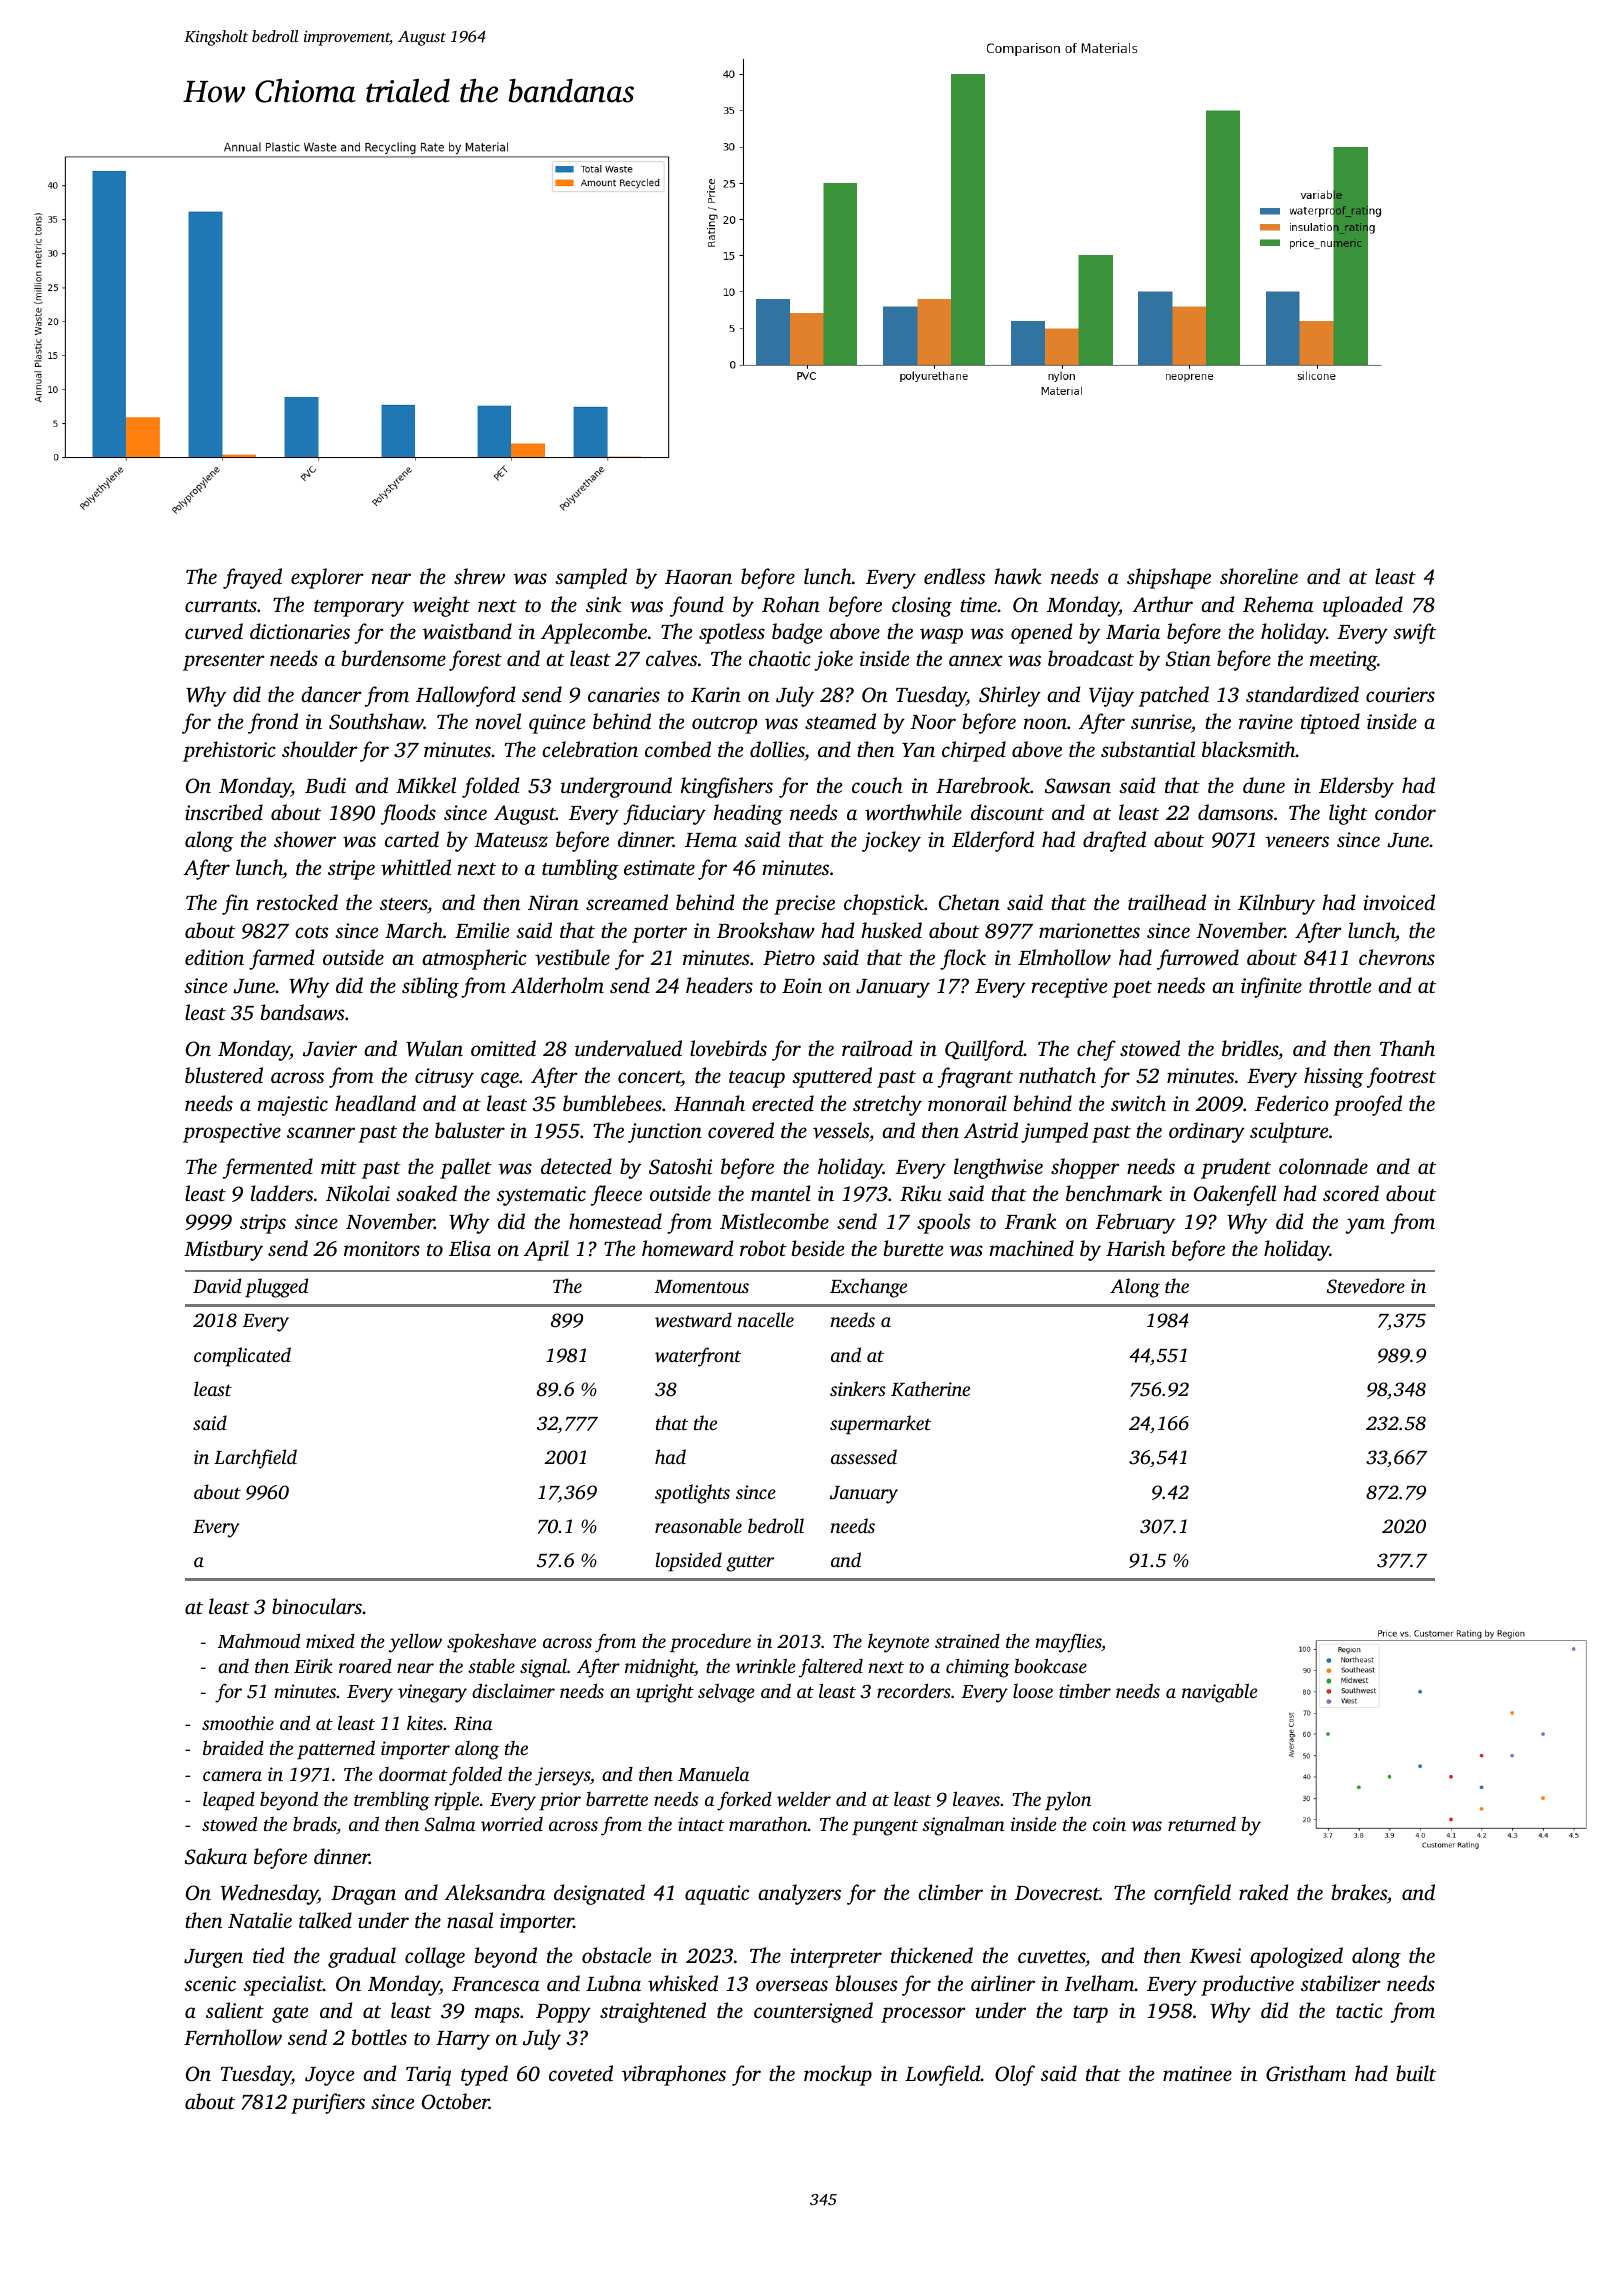 The image size is (1620, 2292). What do you see at coordinates (1090, 2014) in the screenshot?
I see `tarp` at bounding box center [1090, 2014].
